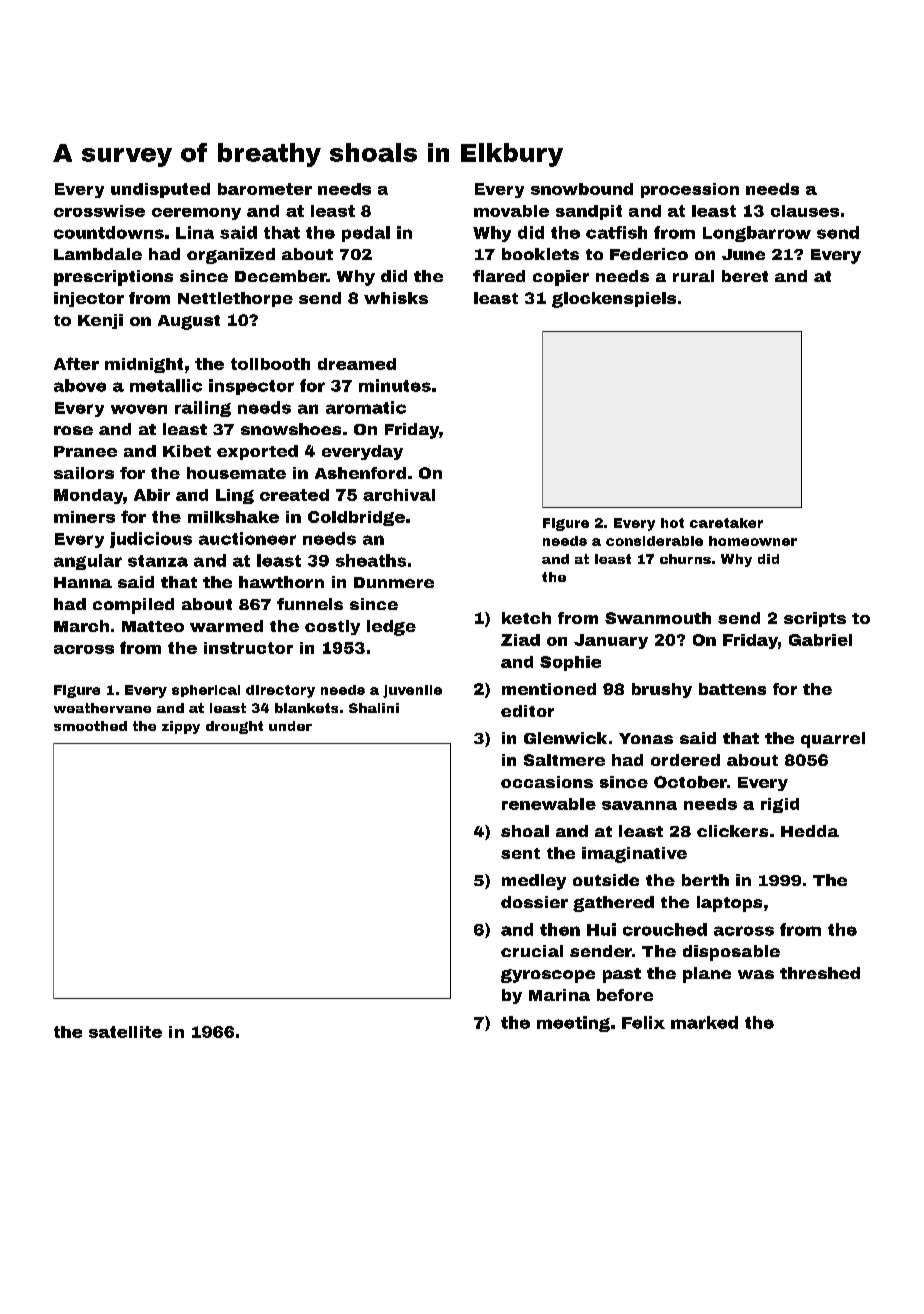 Image resolution: width=924 pixels, height=1314 pixels. What do you see at coordinates (84, 473) in the document?
I see `sailors` at bounding box center [84, 473].
